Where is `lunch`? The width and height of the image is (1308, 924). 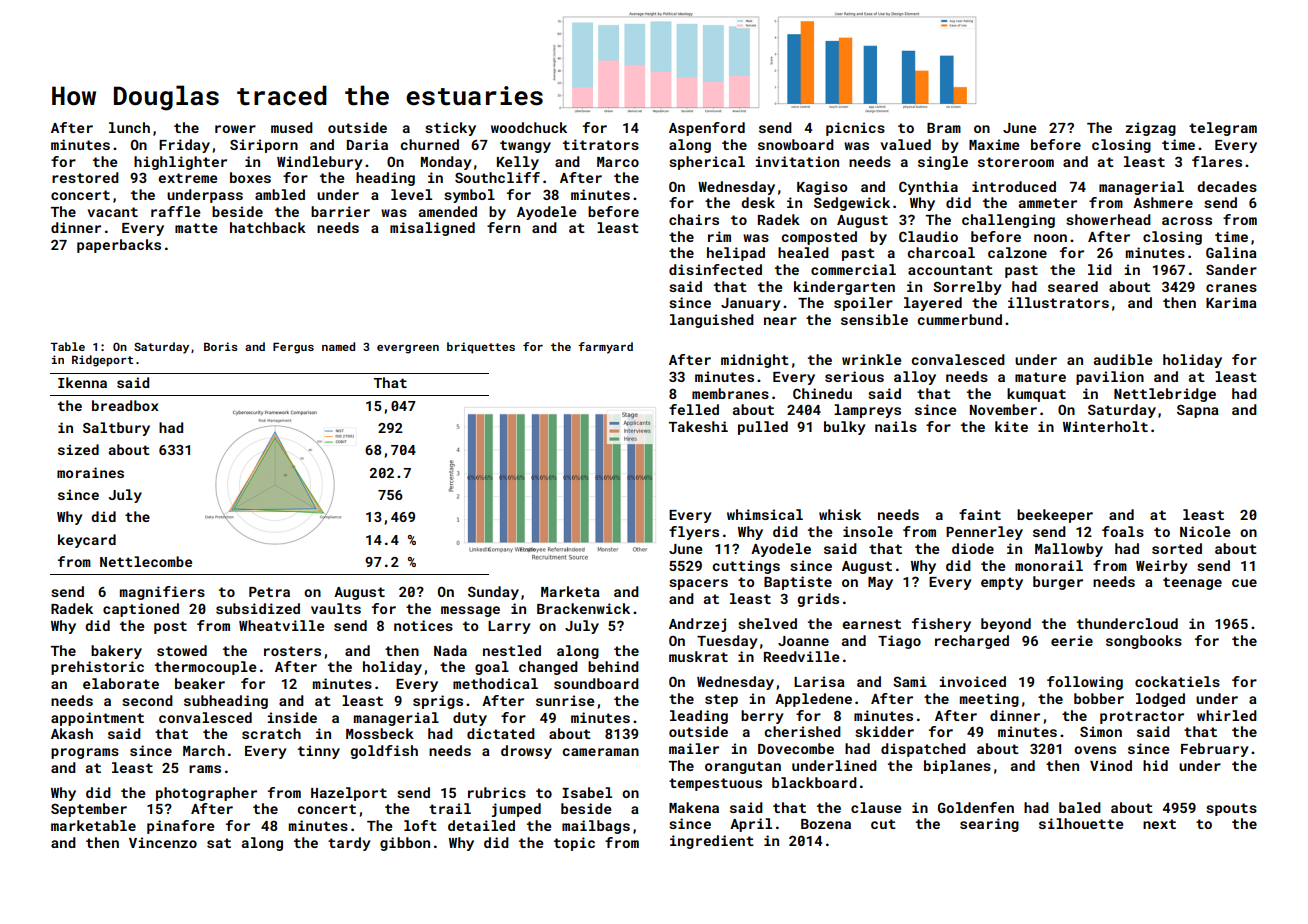 lunch is located at coordinates (129, 127).
